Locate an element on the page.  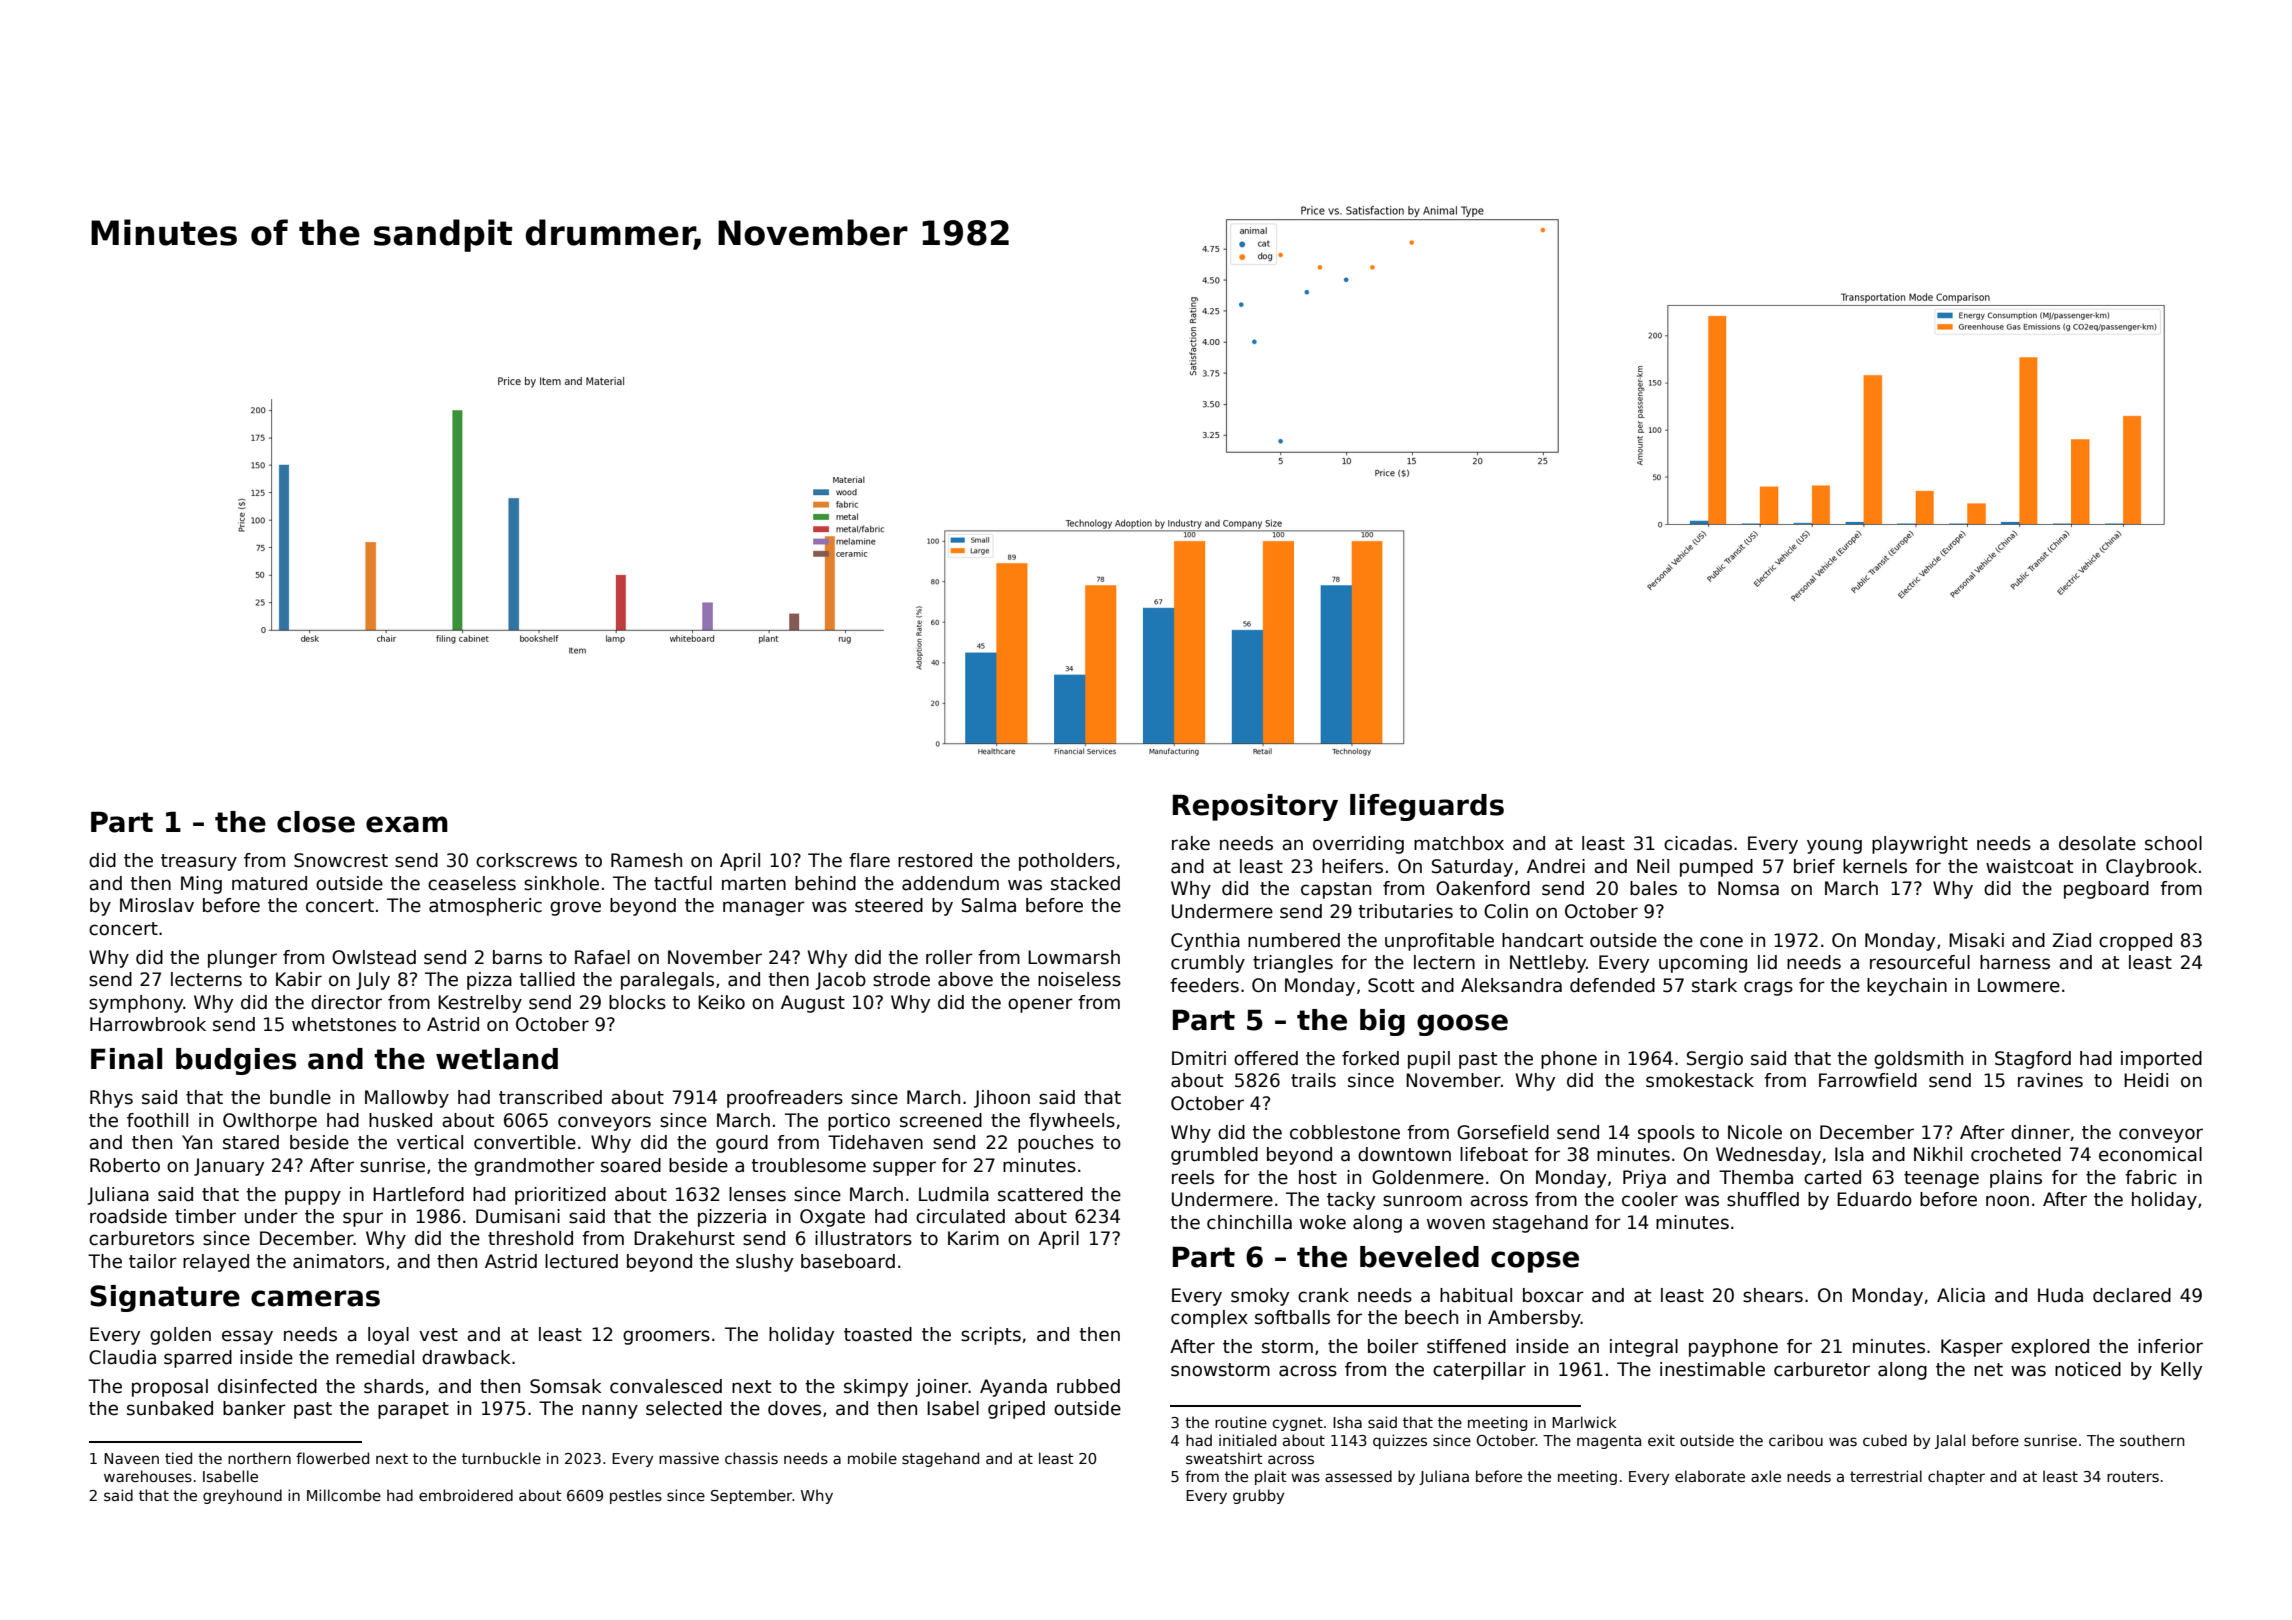
Lowmere is located at coordinates (2019, 985).
